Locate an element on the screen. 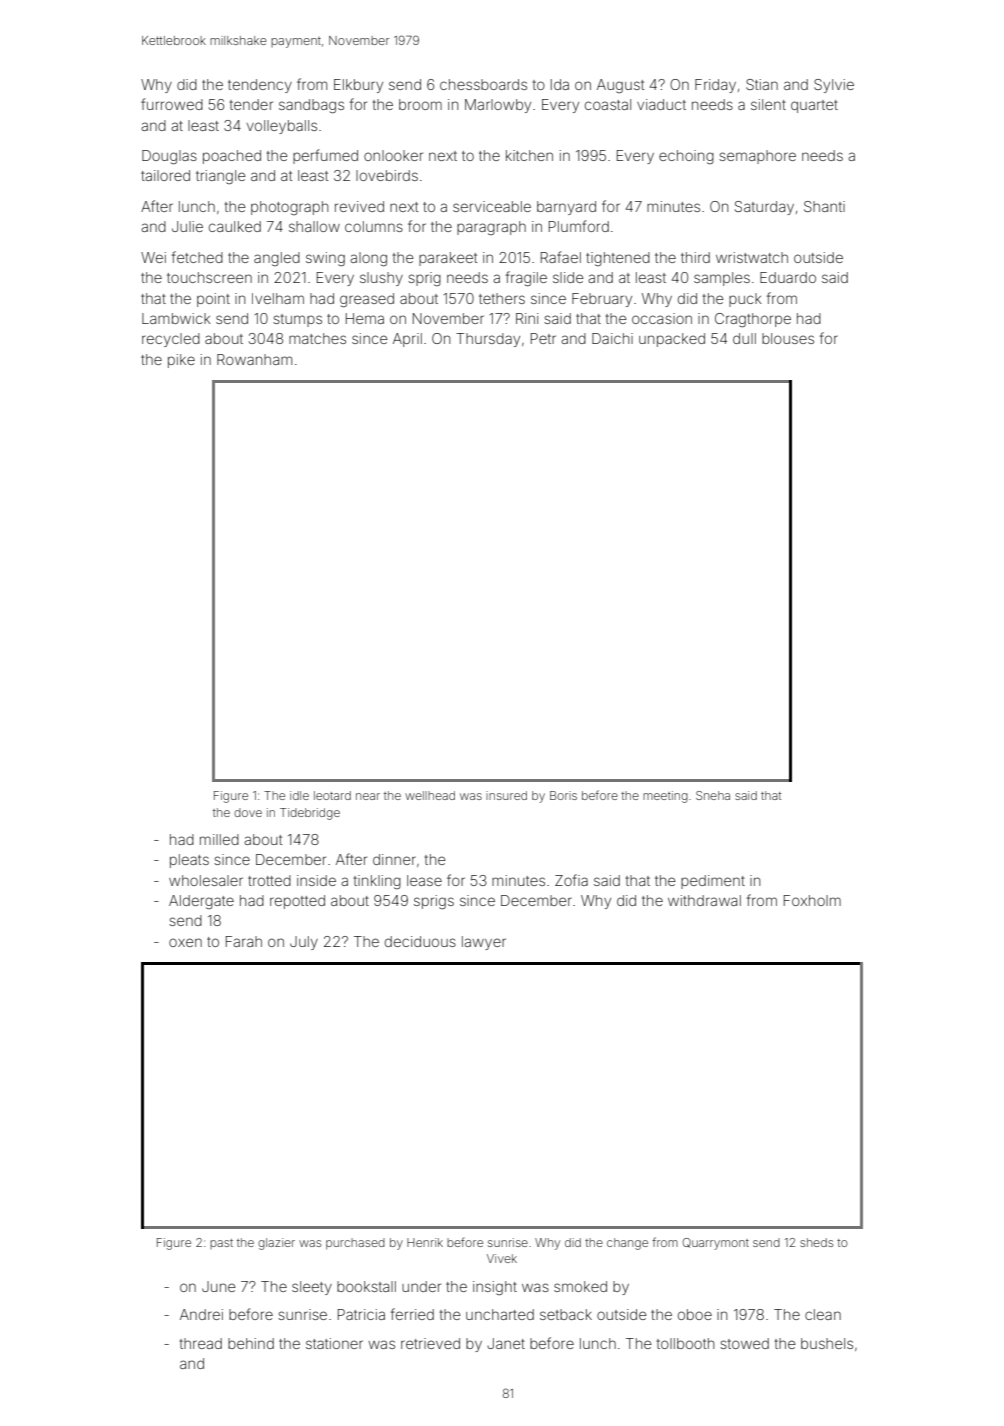 This screenshot has height=1426, width=1004. Henrik is located at coordinates (425, 1242).
